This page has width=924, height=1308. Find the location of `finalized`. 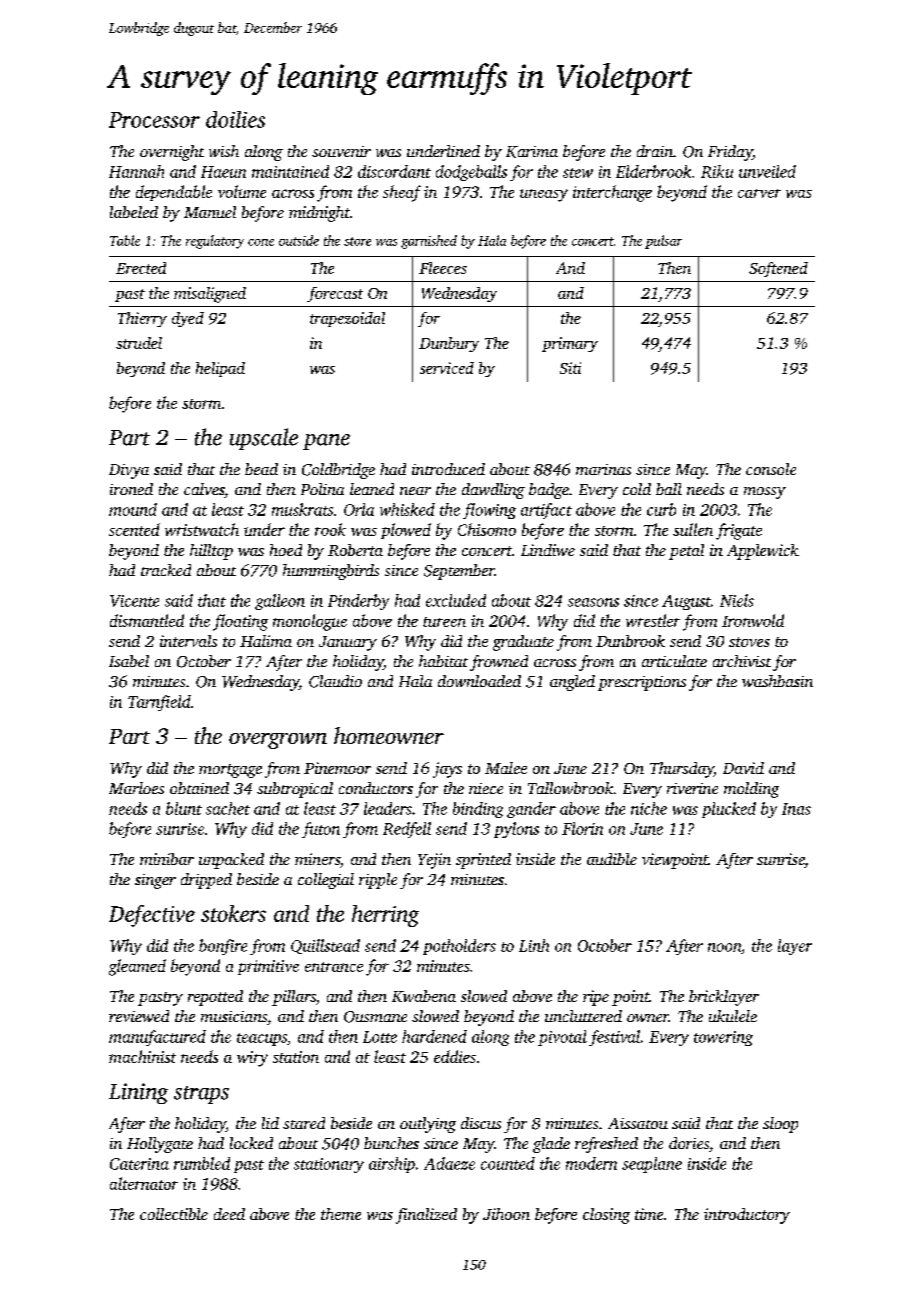

finalized is located at coordinates (426, 1216).
